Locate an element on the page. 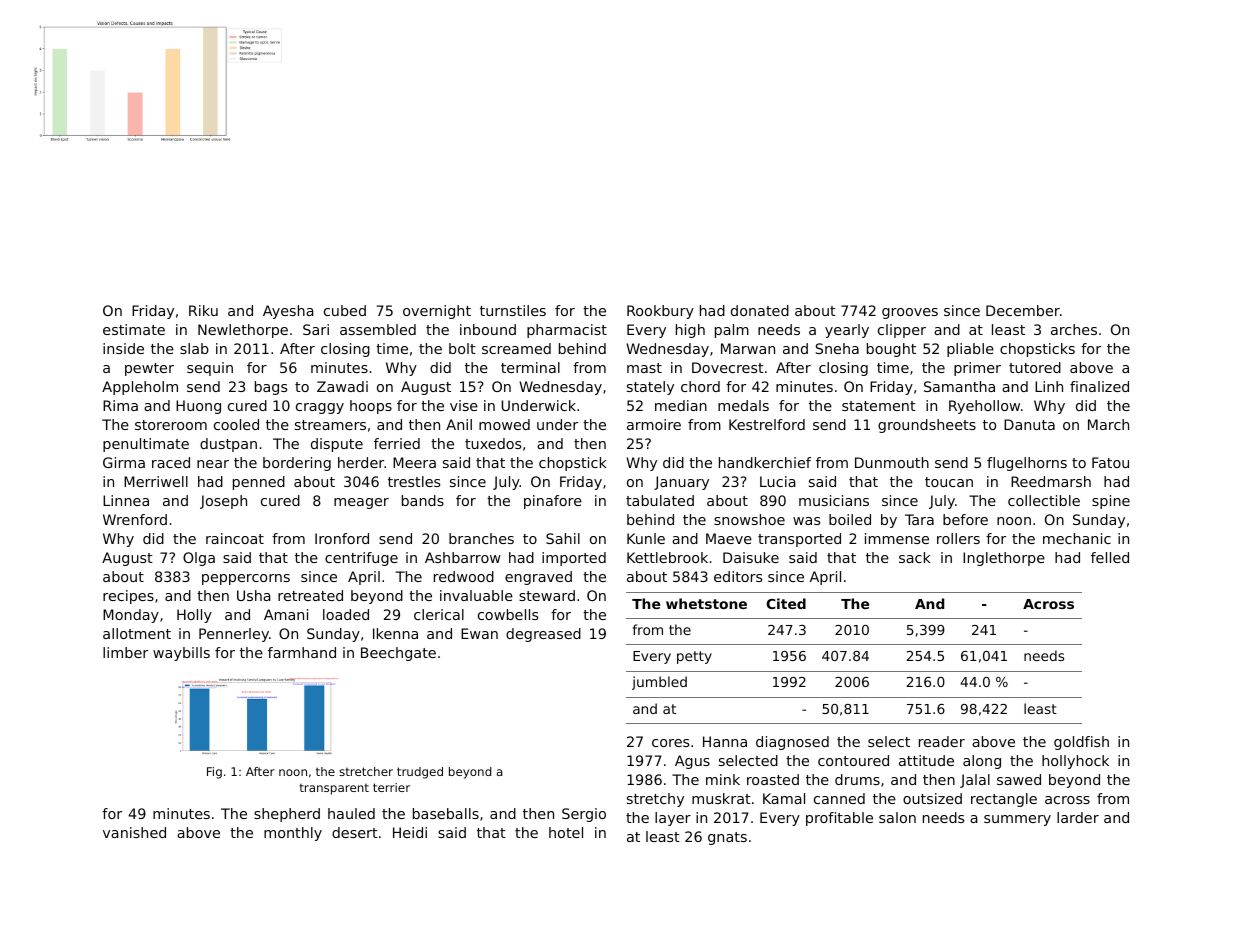 This image has height=952, width=1233. raincoat is located at coordinates (235, 538).
